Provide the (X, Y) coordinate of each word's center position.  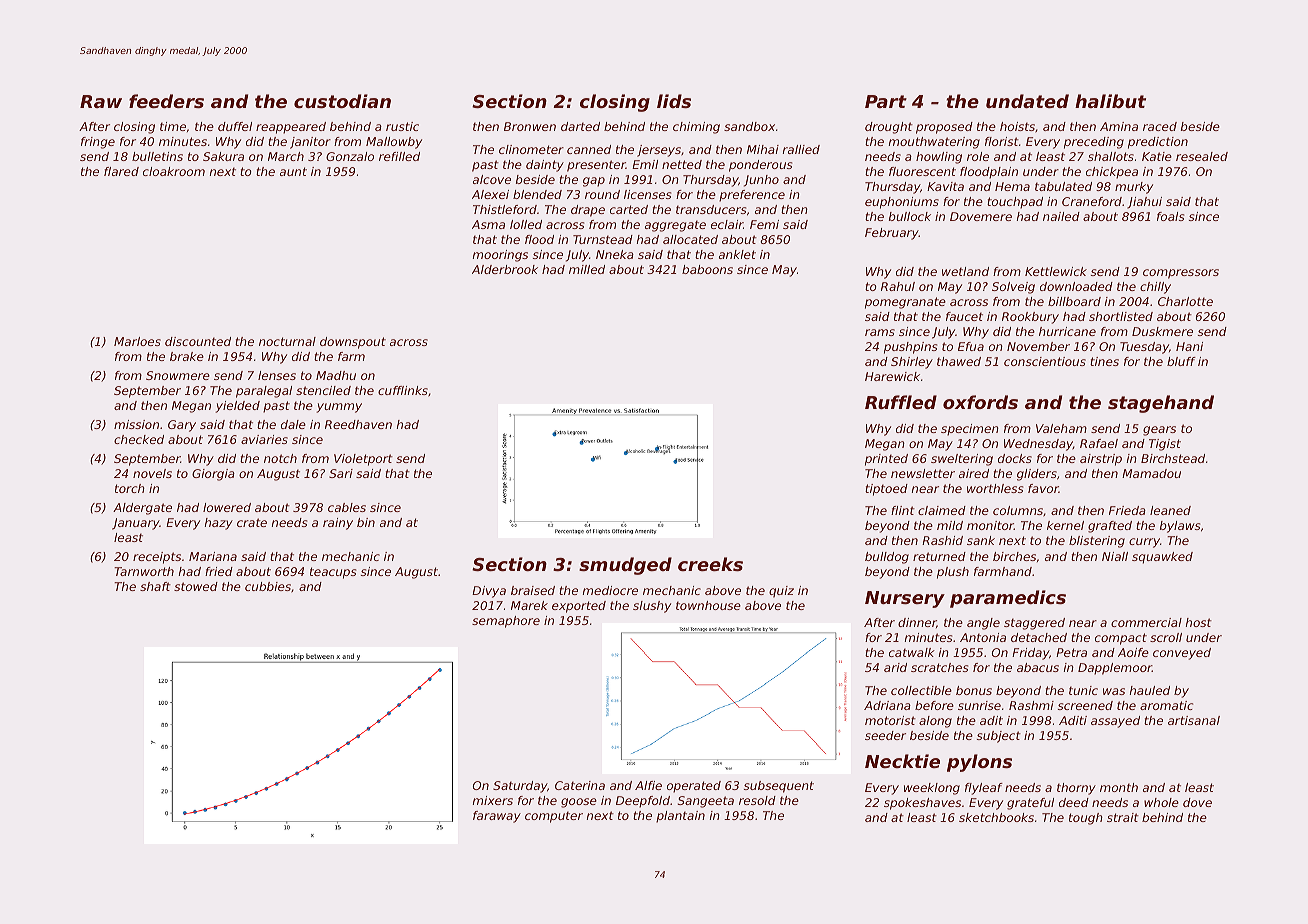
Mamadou (1151, 473)
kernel (1065, 525)
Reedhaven (358, 424)
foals (1170, 216)
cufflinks (403, 390)
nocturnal (287, 341)
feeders (166, 101)
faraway (497, 817)
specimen (970, 430)
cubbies (268, 586)
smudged (625, 566)
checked (139, 439)
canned (589, 149)
